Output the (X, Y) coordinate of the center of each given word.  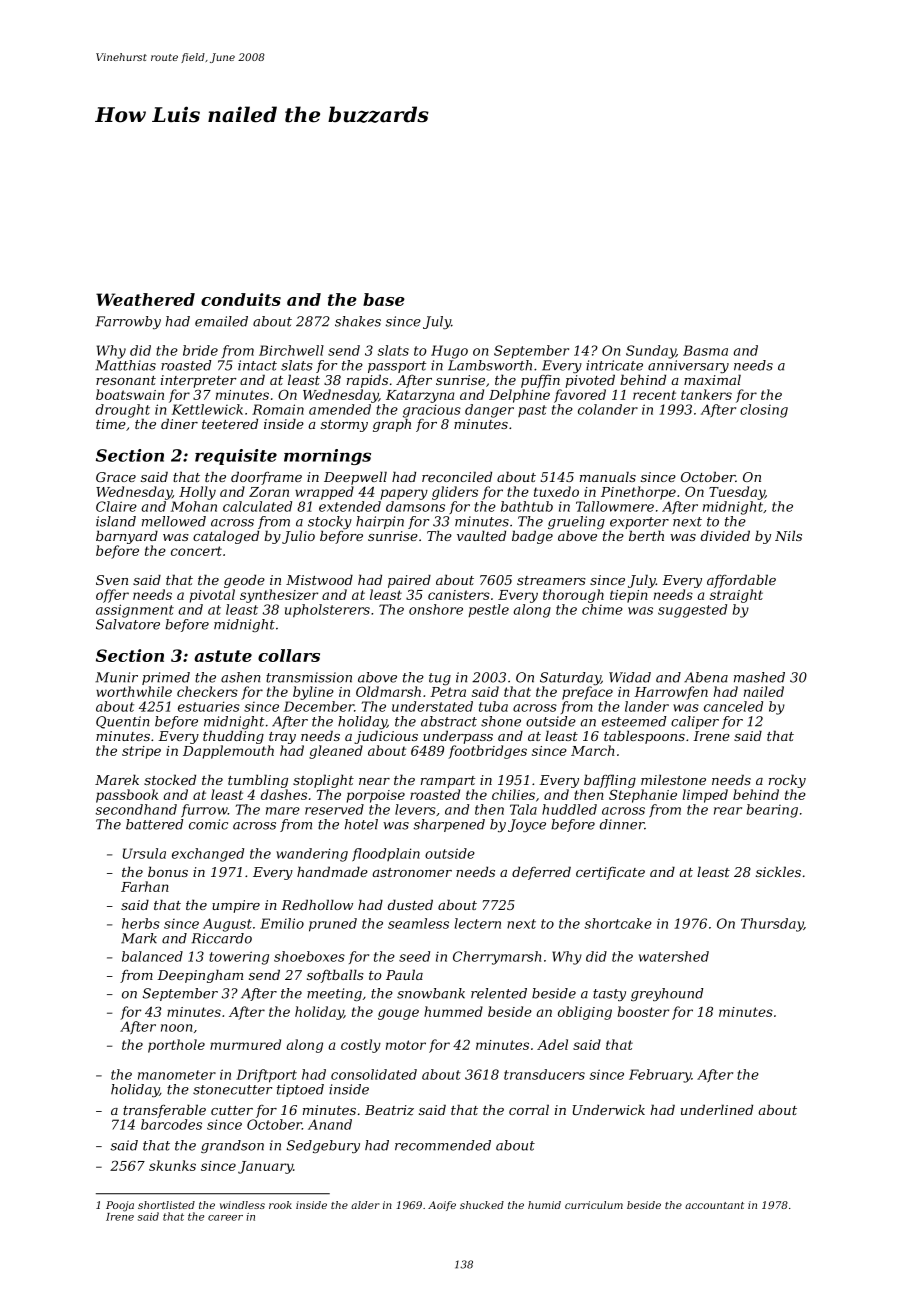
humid (544, 1205)
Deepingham (200, 976)
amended (340, 409)
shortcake (618, 923)
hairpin (380, 522)
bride (200, 350)
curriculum (594, 1205)
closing (764, 411)
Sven (112, 580)
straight (736, 596)
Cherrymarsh (497, 958)
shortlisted (166, 1205)
